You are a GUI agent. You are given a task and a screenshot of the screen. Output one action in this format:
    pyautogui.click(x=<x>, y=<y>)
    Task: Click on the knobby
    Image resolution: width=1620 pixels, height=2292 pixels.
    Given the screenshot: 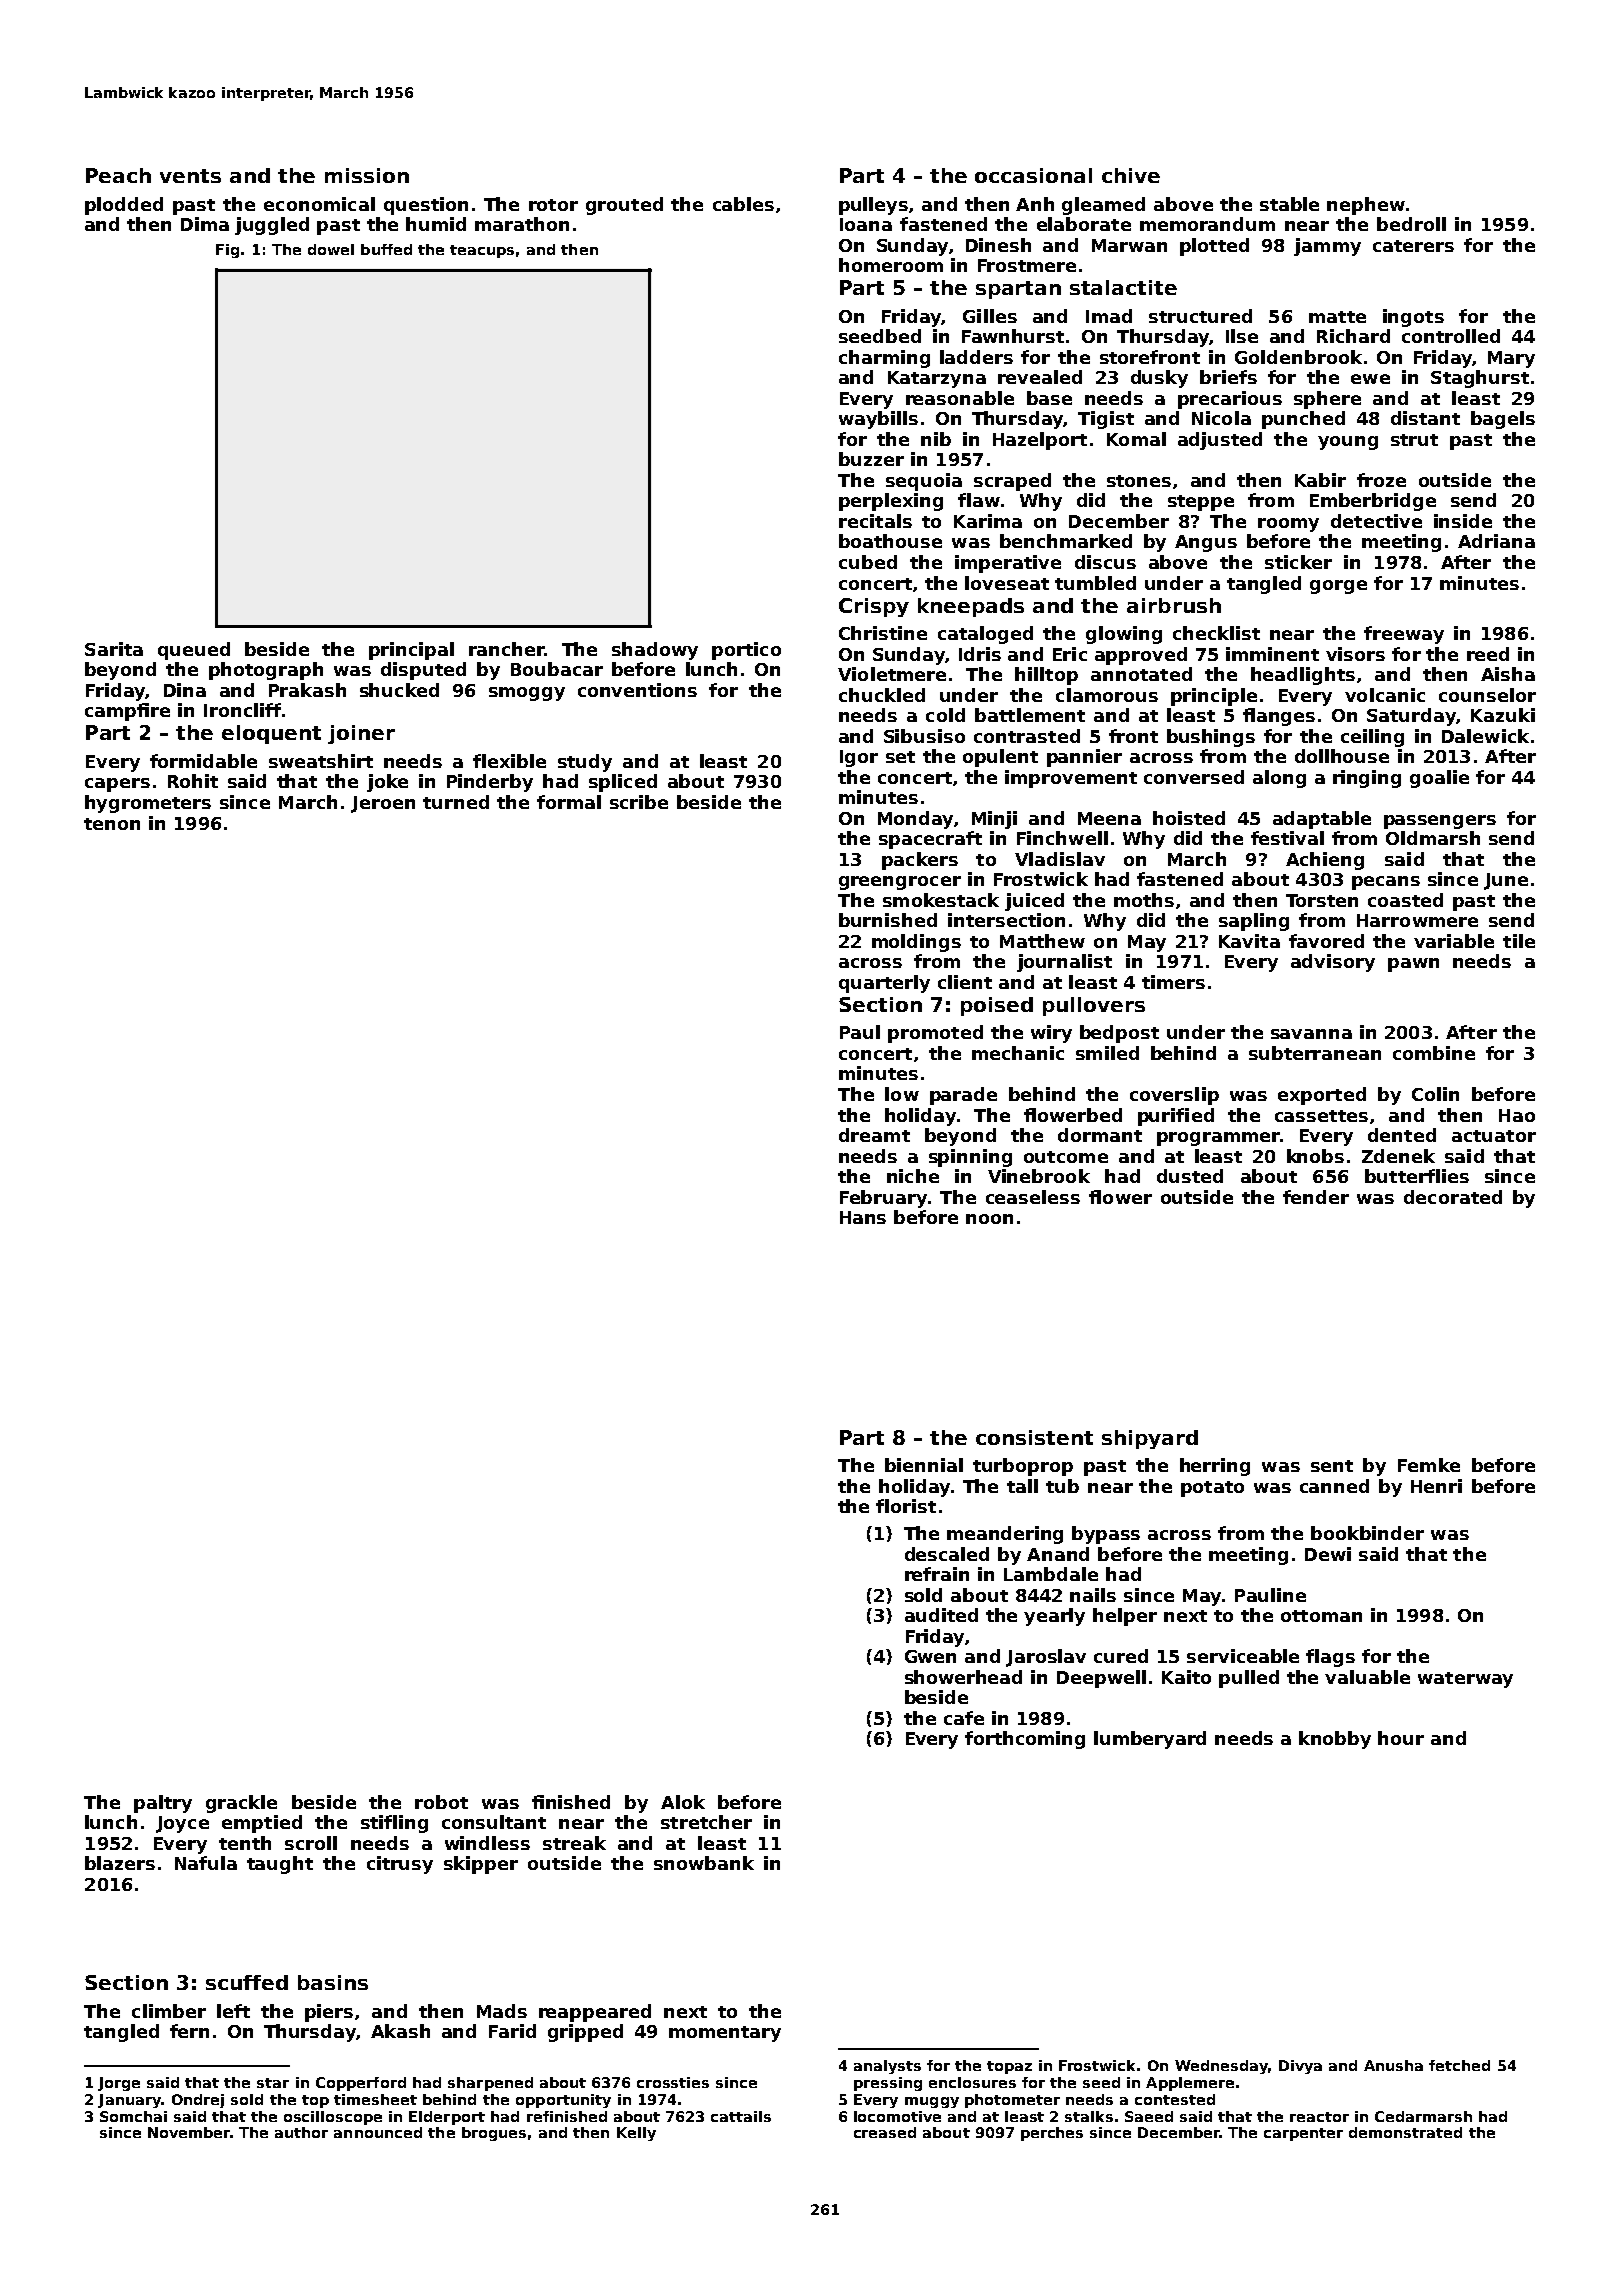 What is the action you would take?
    pyautogui.click(x=1335, y=1740)
